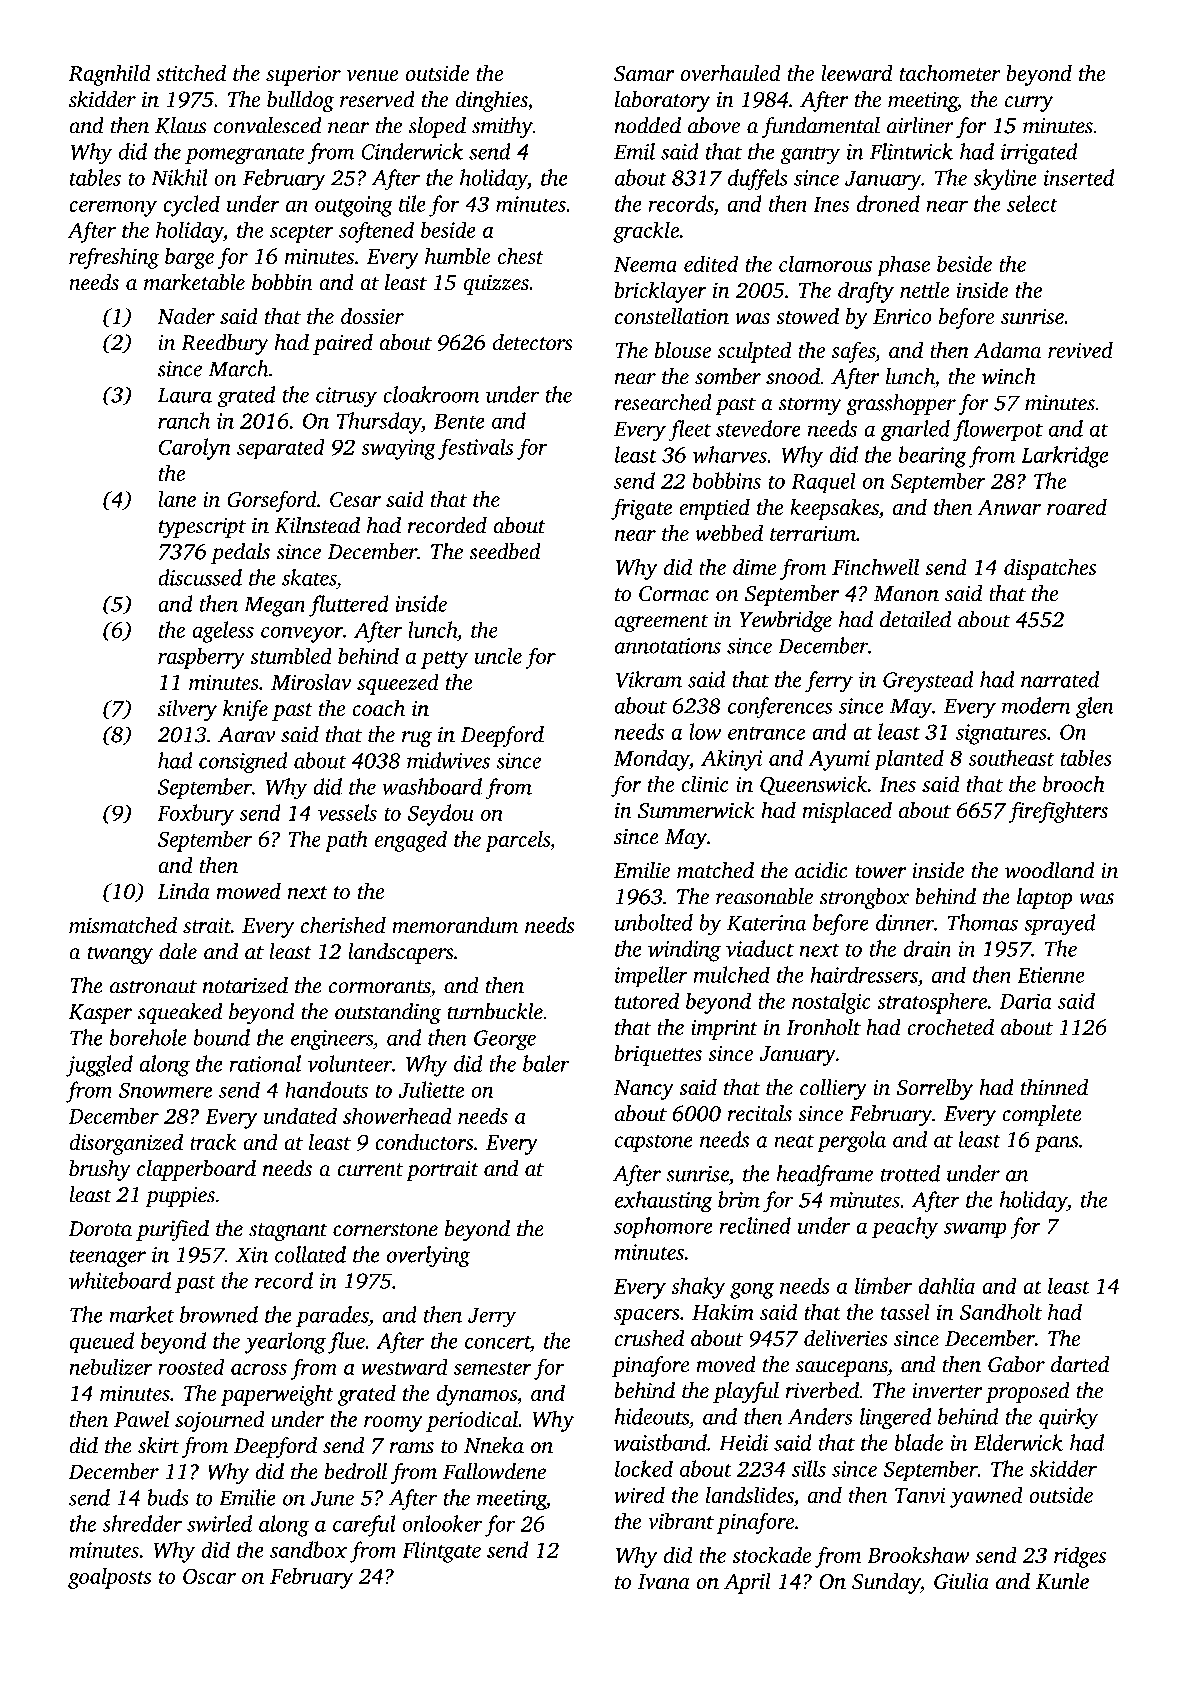  Describe the element at coordinates (141, 1419) in the page. I see `Pawel` at that location.
